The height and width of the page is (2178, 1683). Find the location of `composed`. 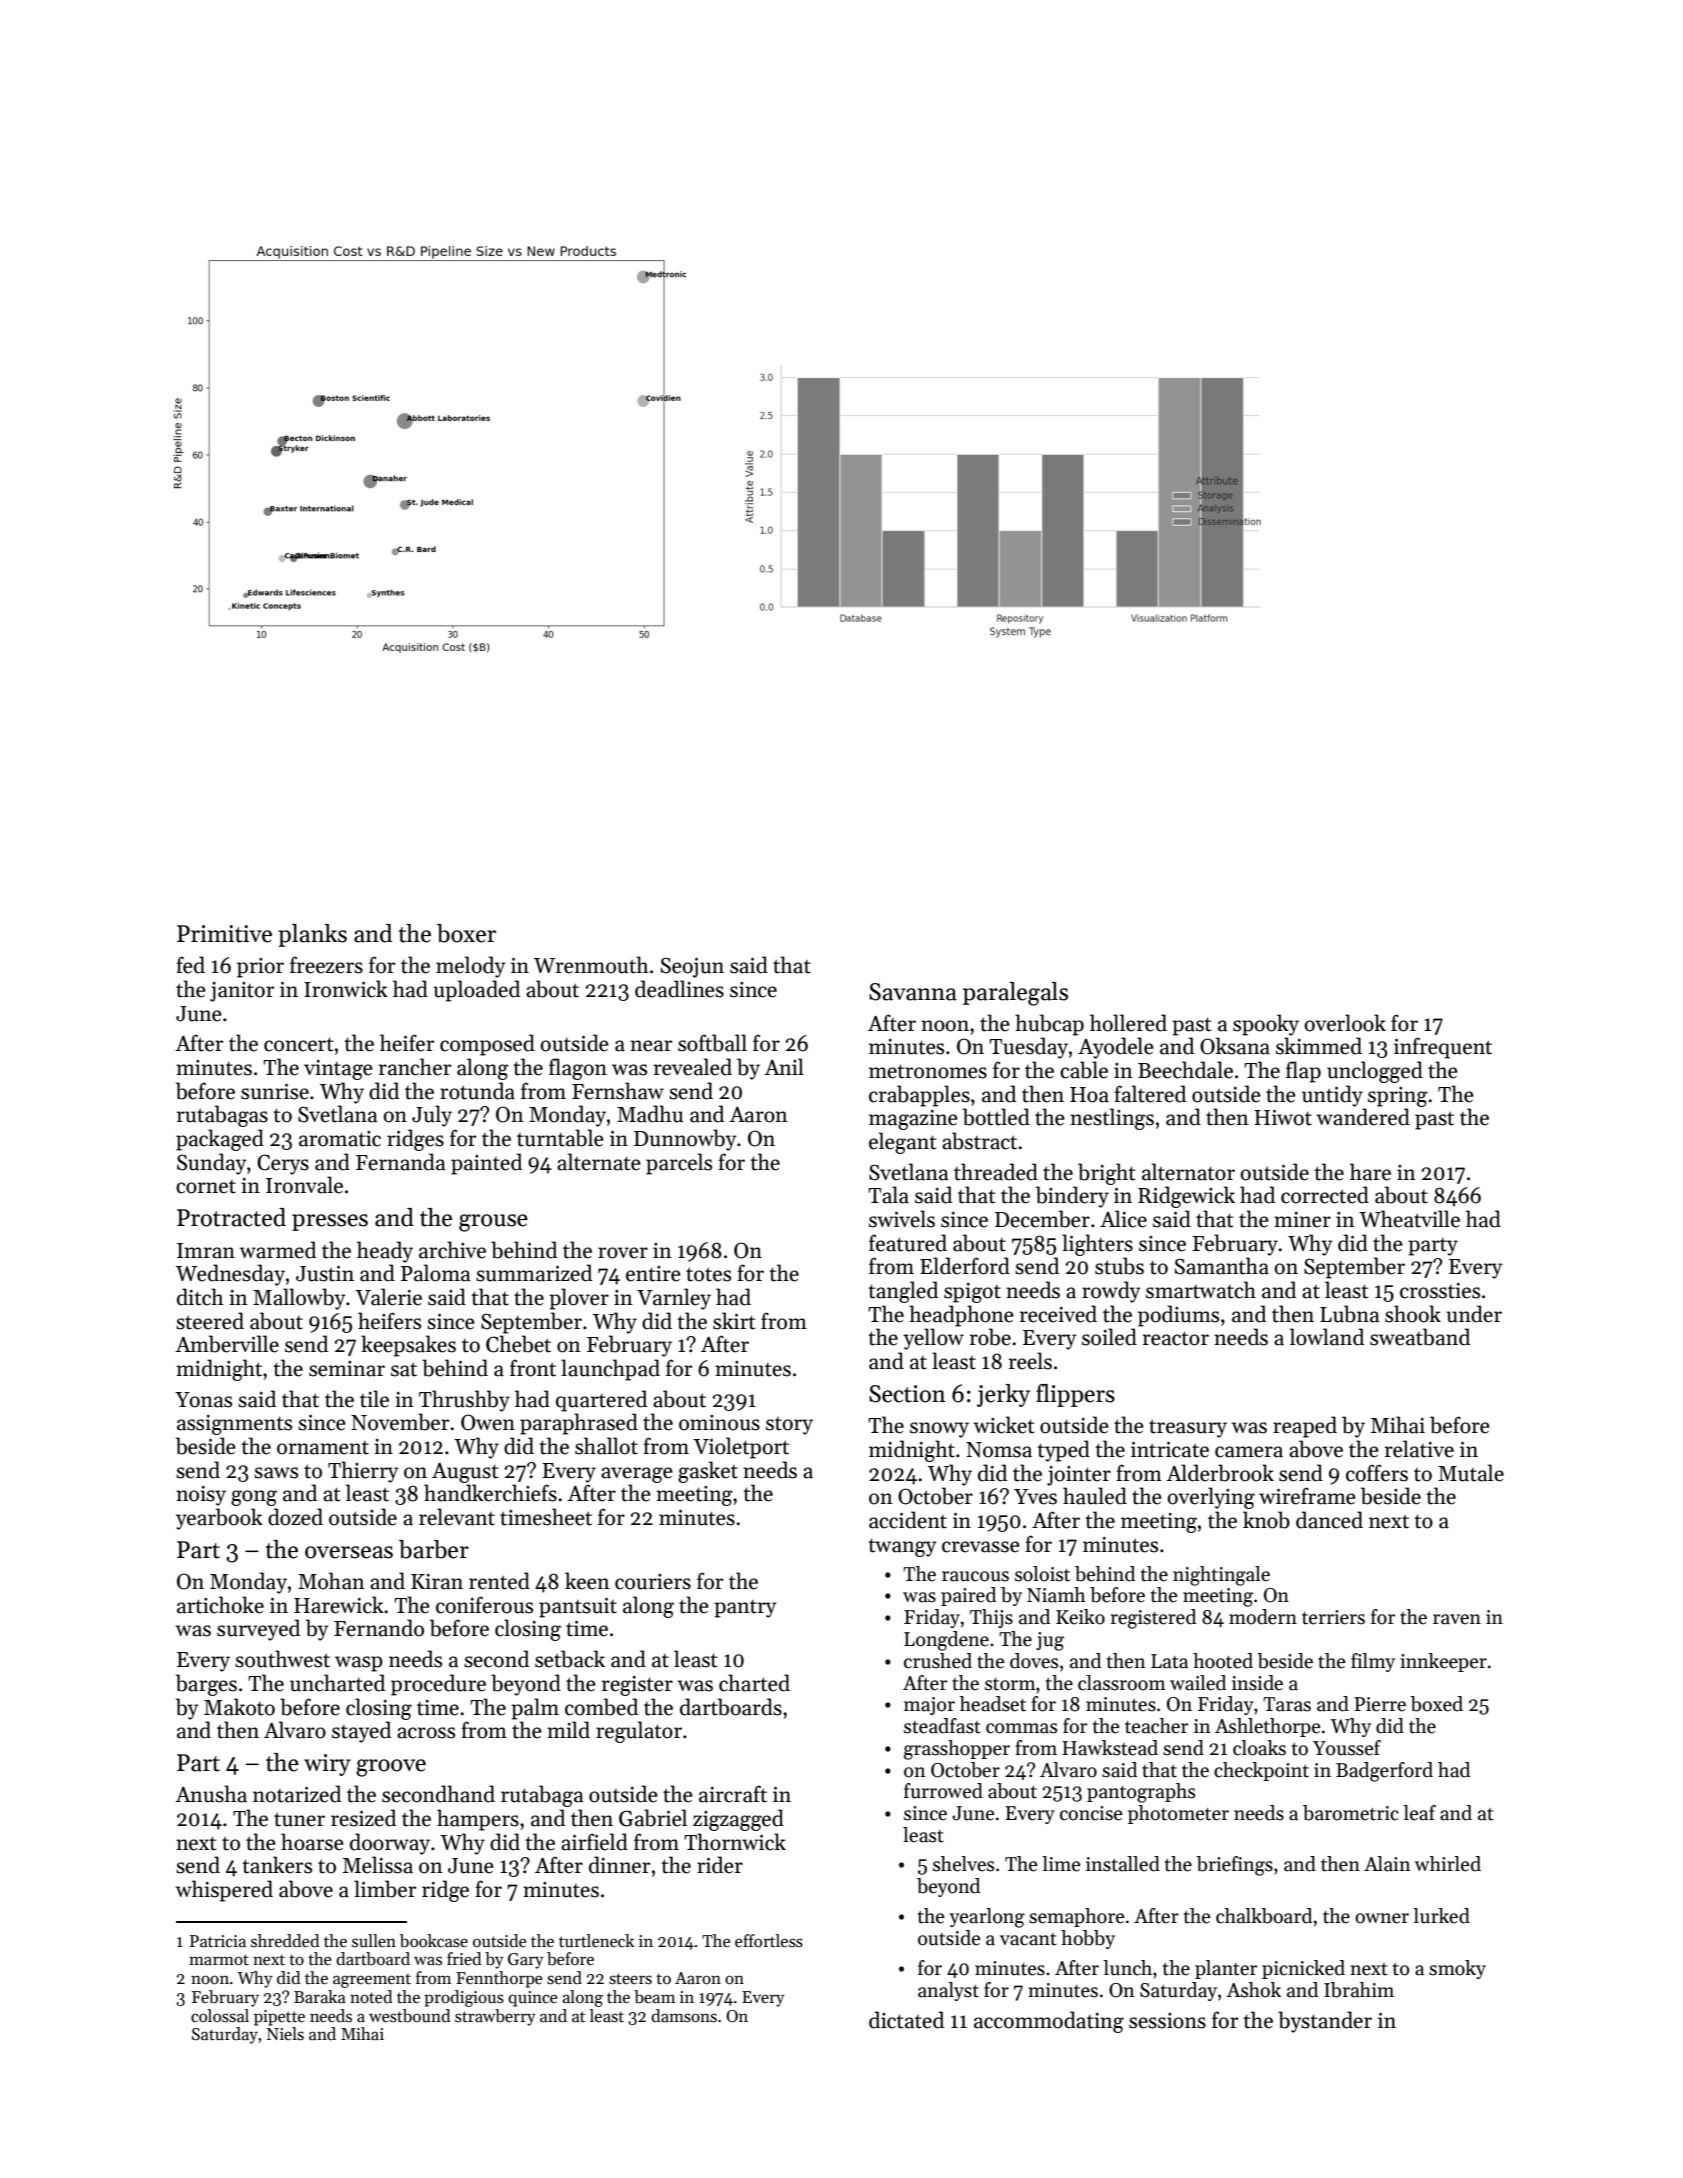

composed is located at coordinates (487, 1045).
